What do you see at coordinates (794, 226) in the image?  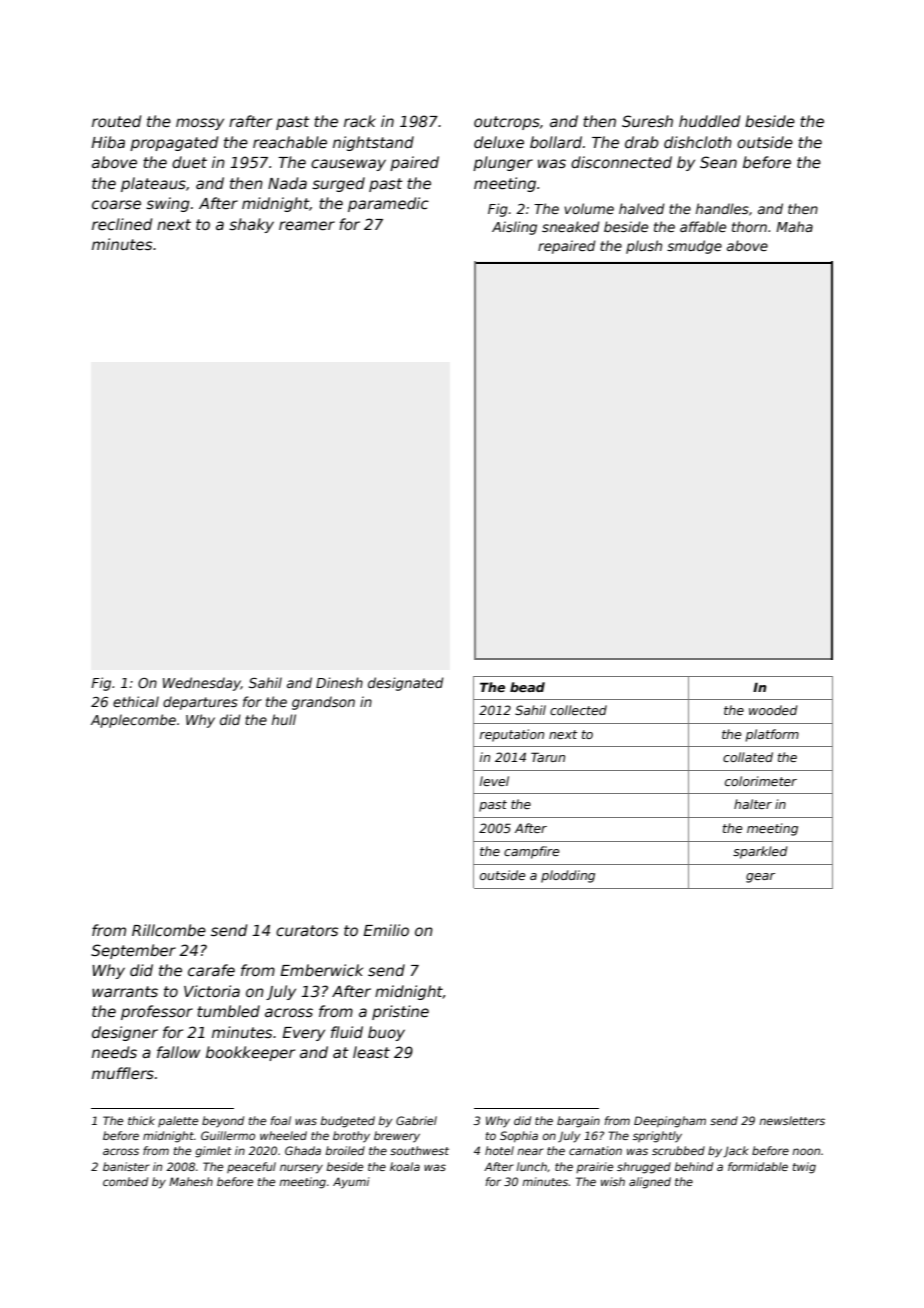 I see `Maha` at bounding box center [794, 226].
